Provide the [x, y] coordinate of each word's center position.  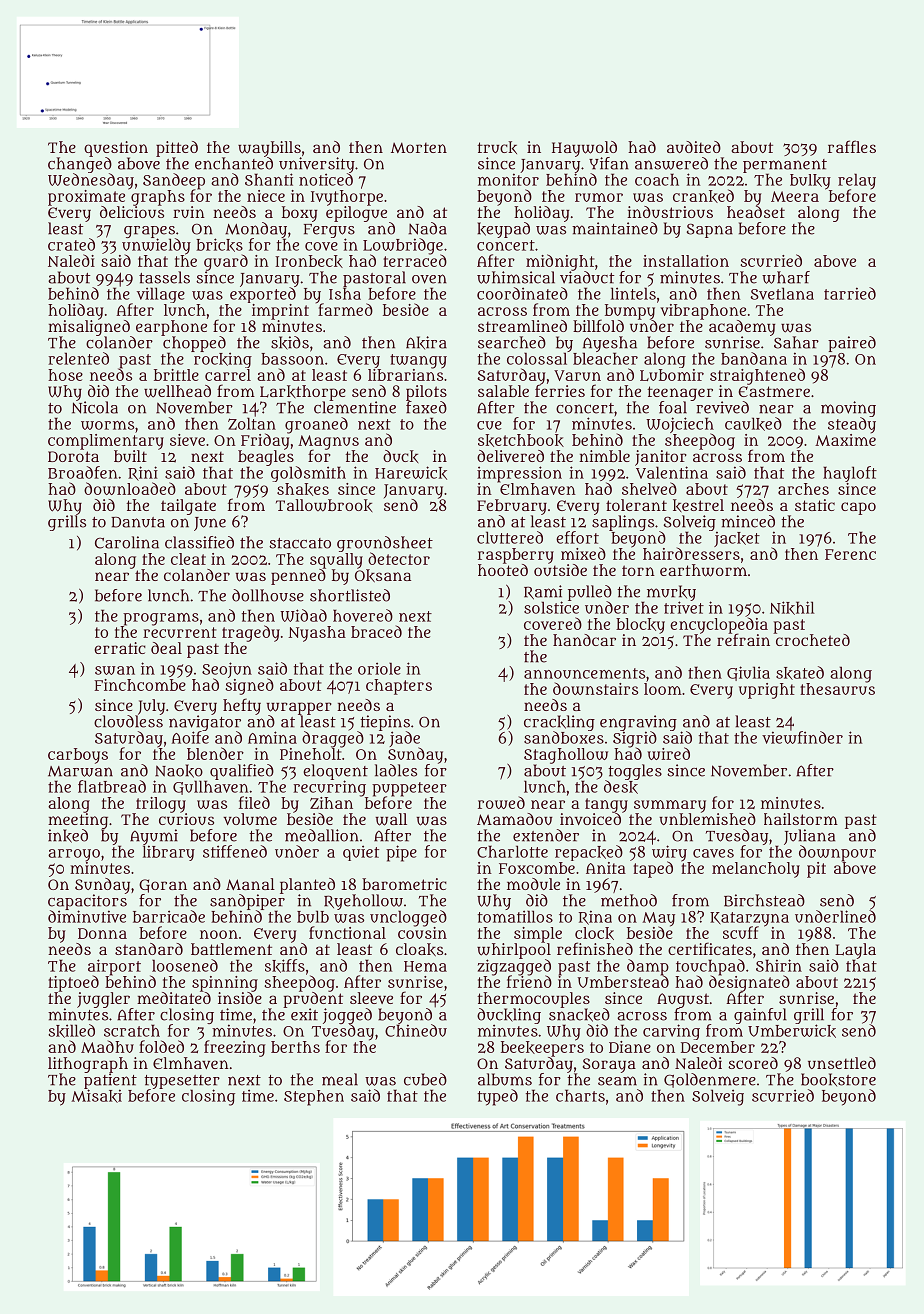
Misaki [96, 1096]
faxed [426, 407]
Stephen [314, 1098]
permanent [785, 166]
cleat [188, 559]
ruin [189, 212]
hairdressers [691, 553]
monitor [508, 179]
